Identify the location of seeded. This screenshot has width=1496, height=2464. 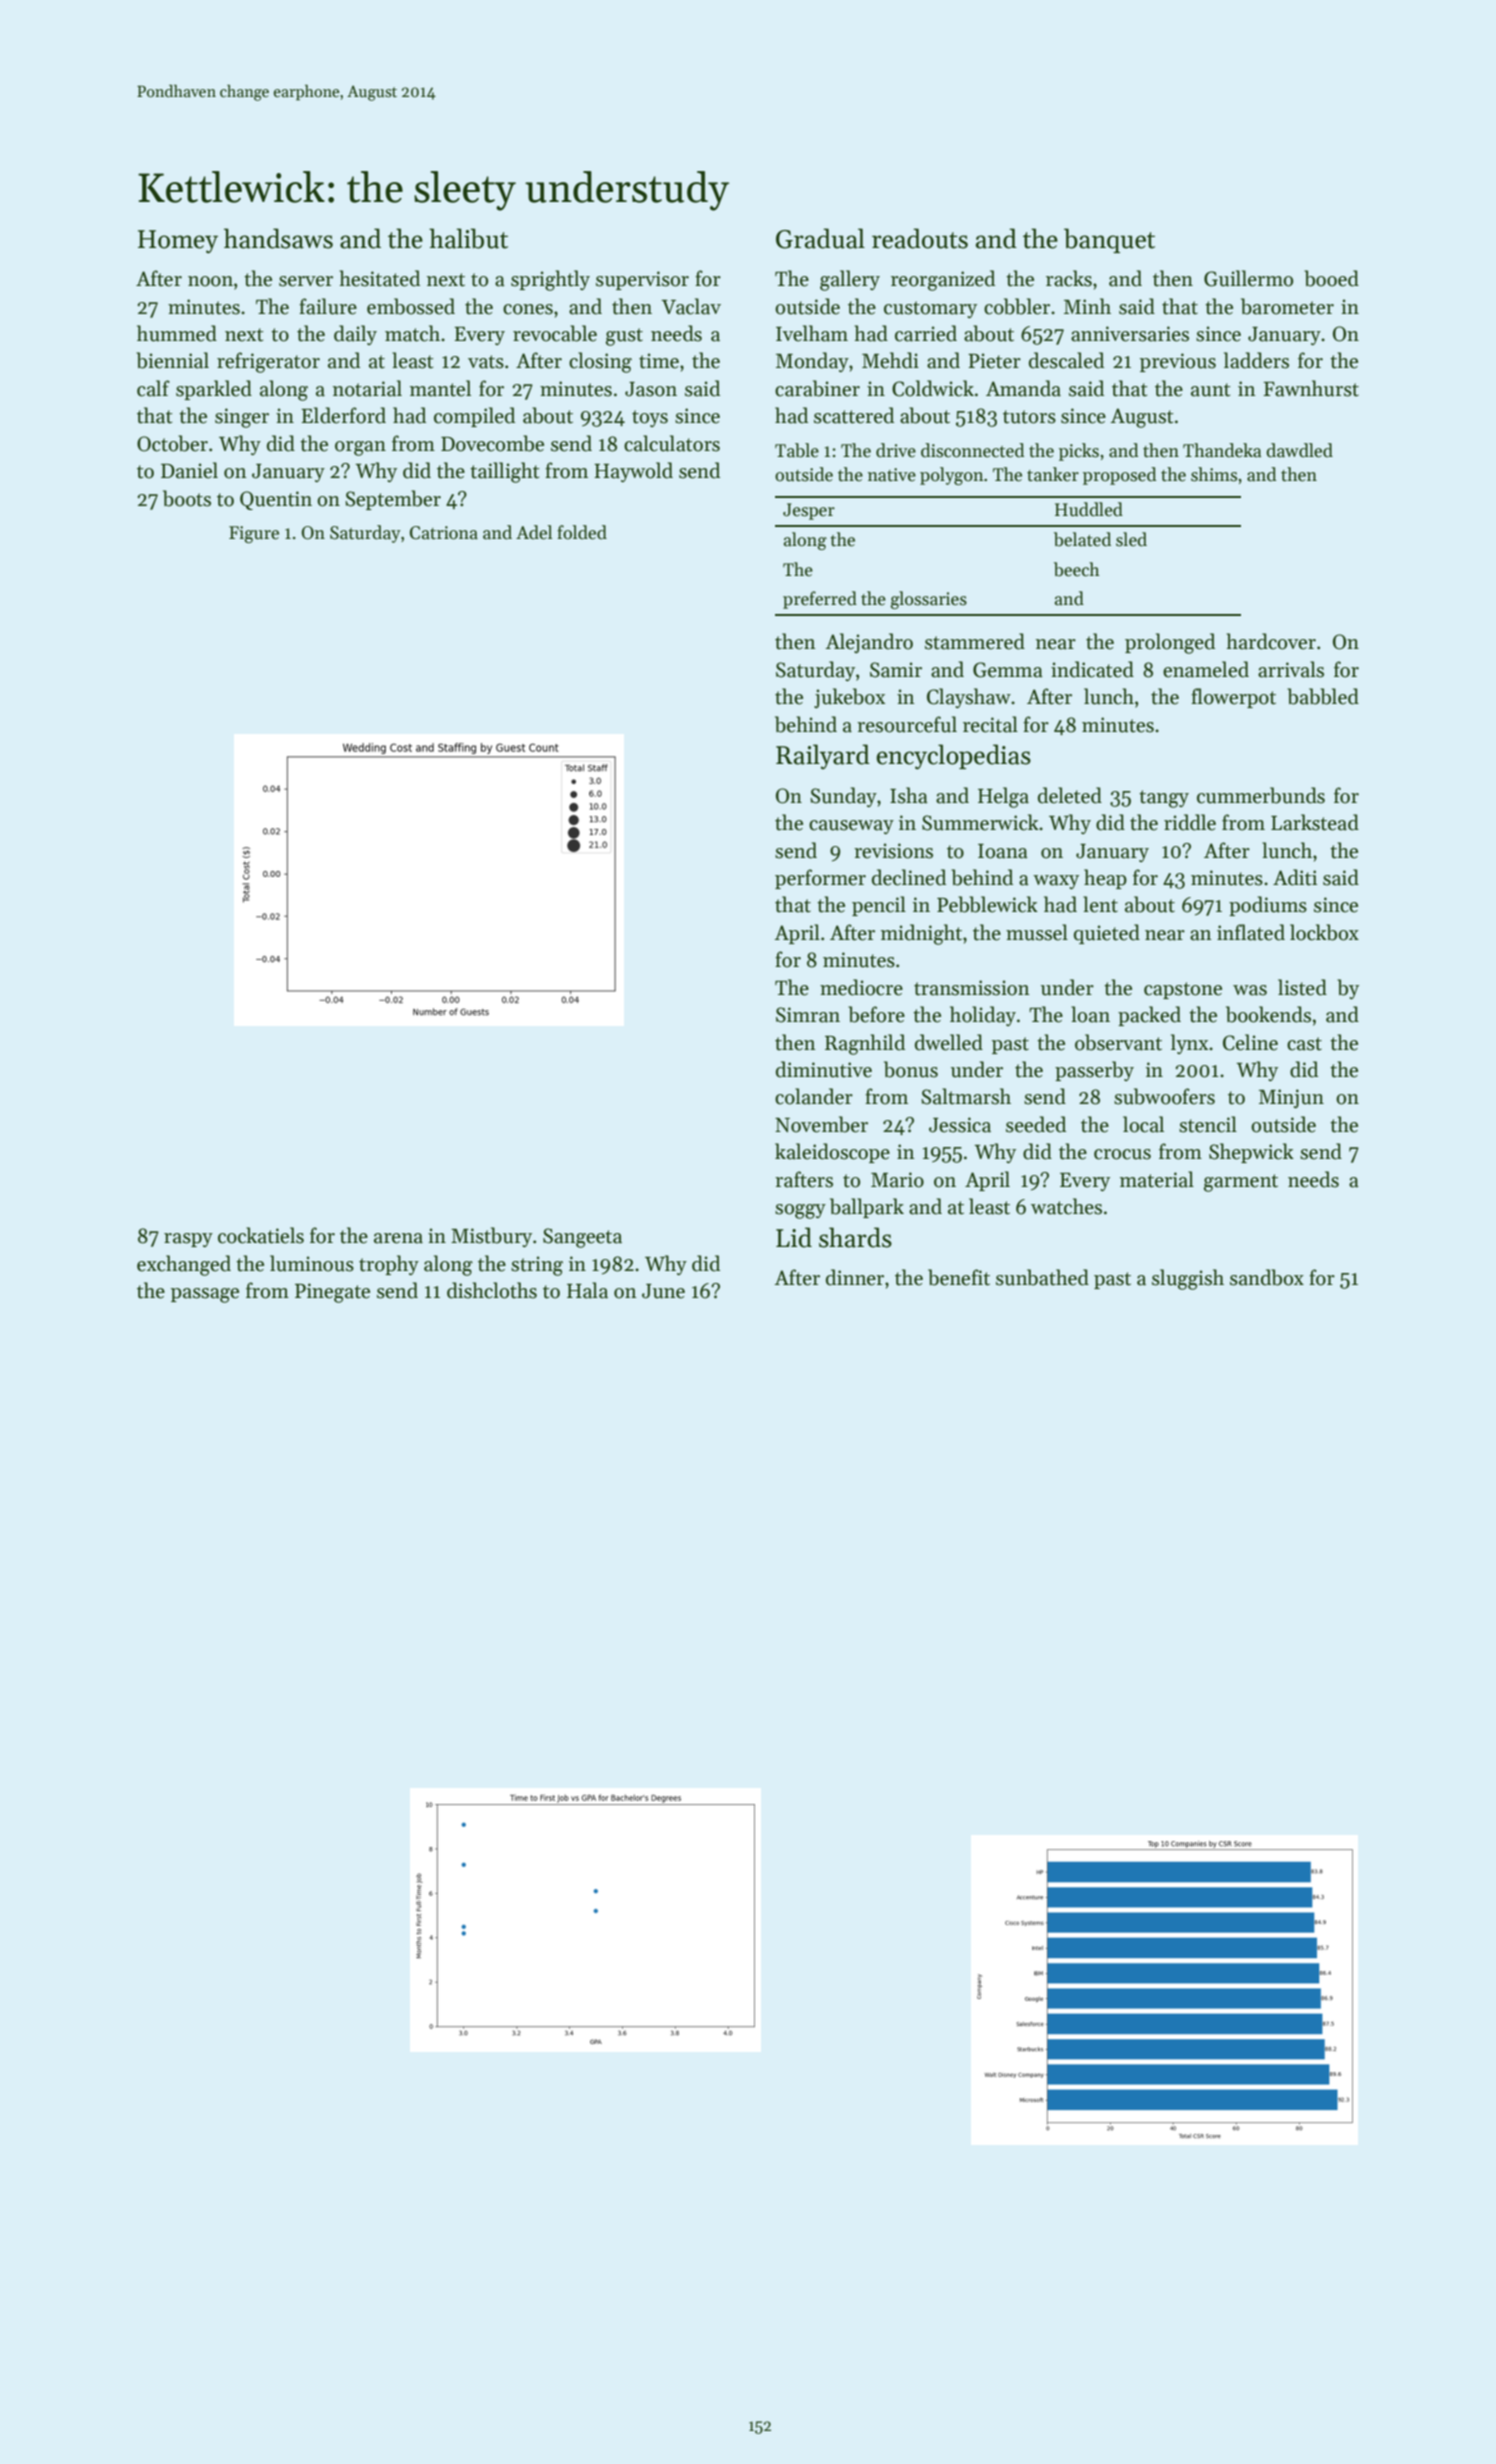
(1036, 1124).
